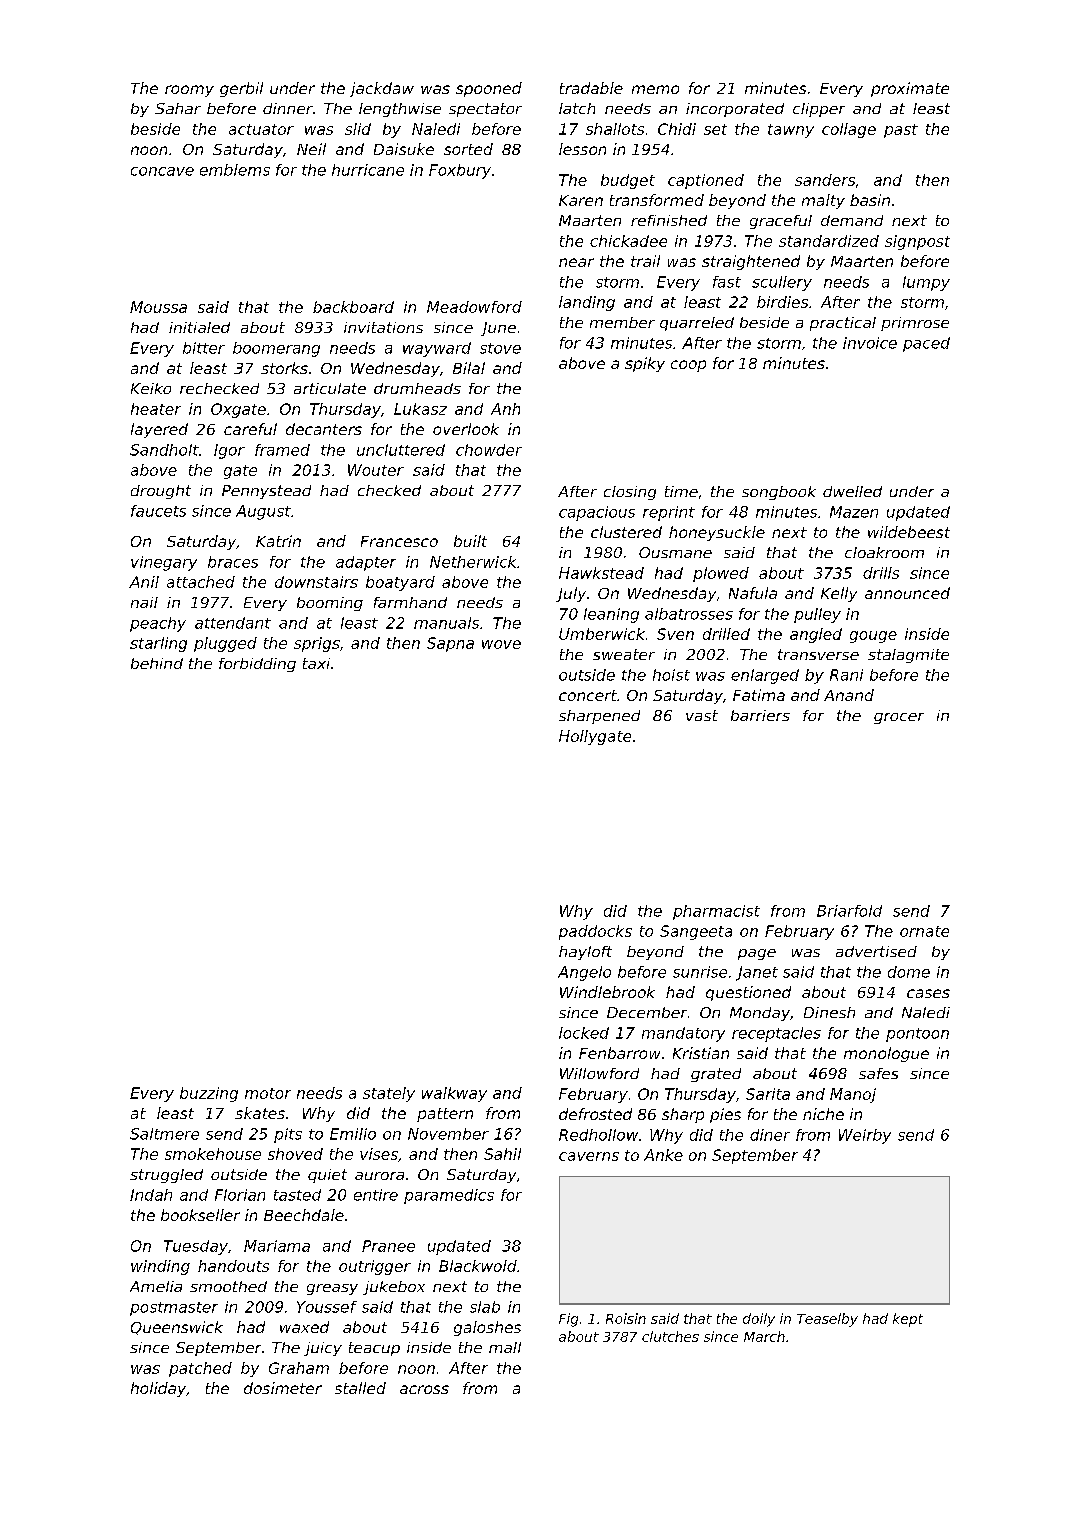 Image resolution: width=1080 pixels, height=1528 pixels. What do you see at coordinates (671, 675) in the screenshot?
I see `hoist` at bounding box center [671, 675].
